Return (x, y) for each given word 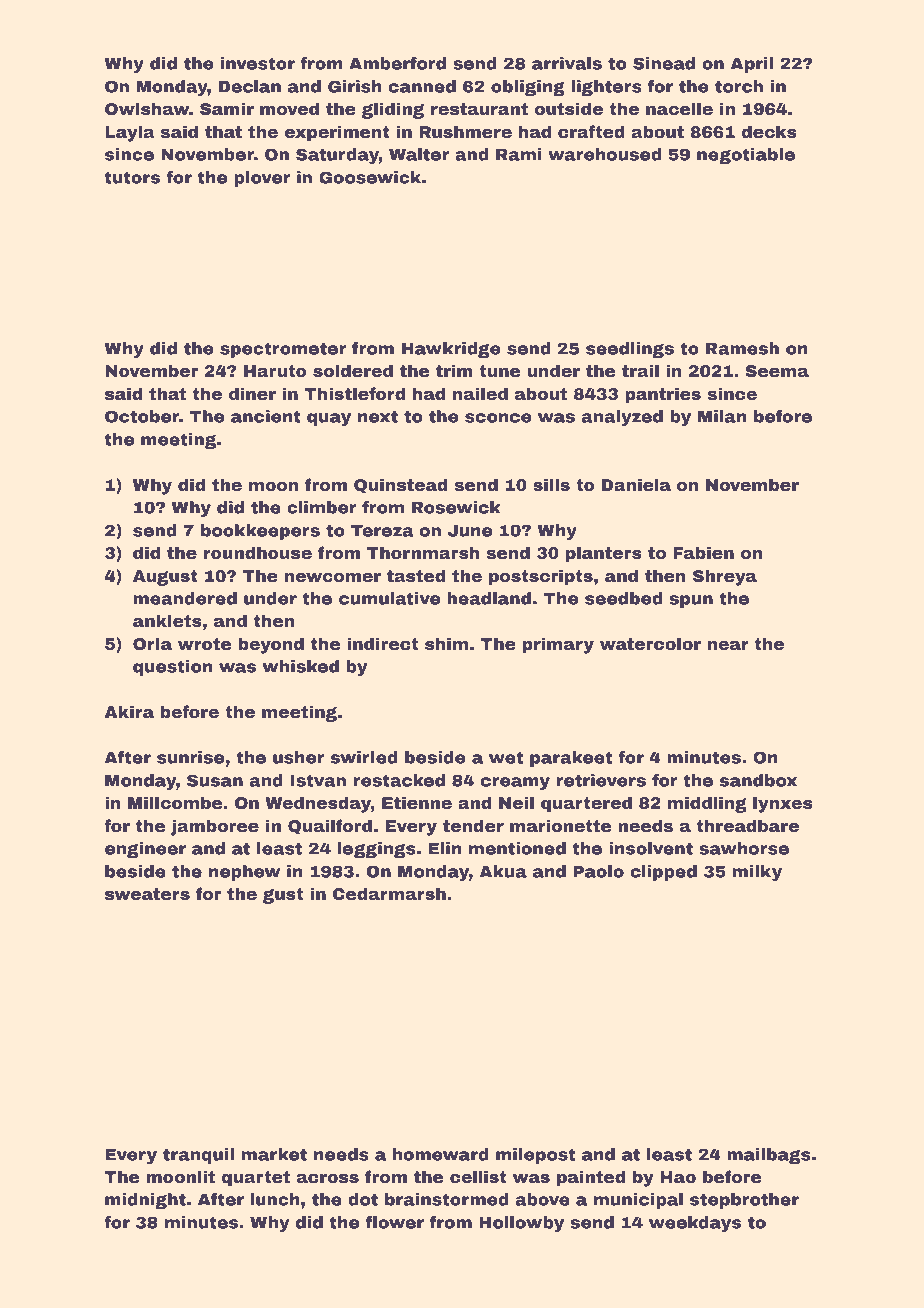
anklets (167, 620)
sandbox (758, 780)
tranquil (198, 1156)
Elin (445, 848)
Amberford (397, 63)
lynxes (783, 804)
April (752, 65)
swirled (364, 757)
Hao (678, 1177)
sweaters (147, 894)
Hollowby (521, 1224)
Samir (227, 108)
